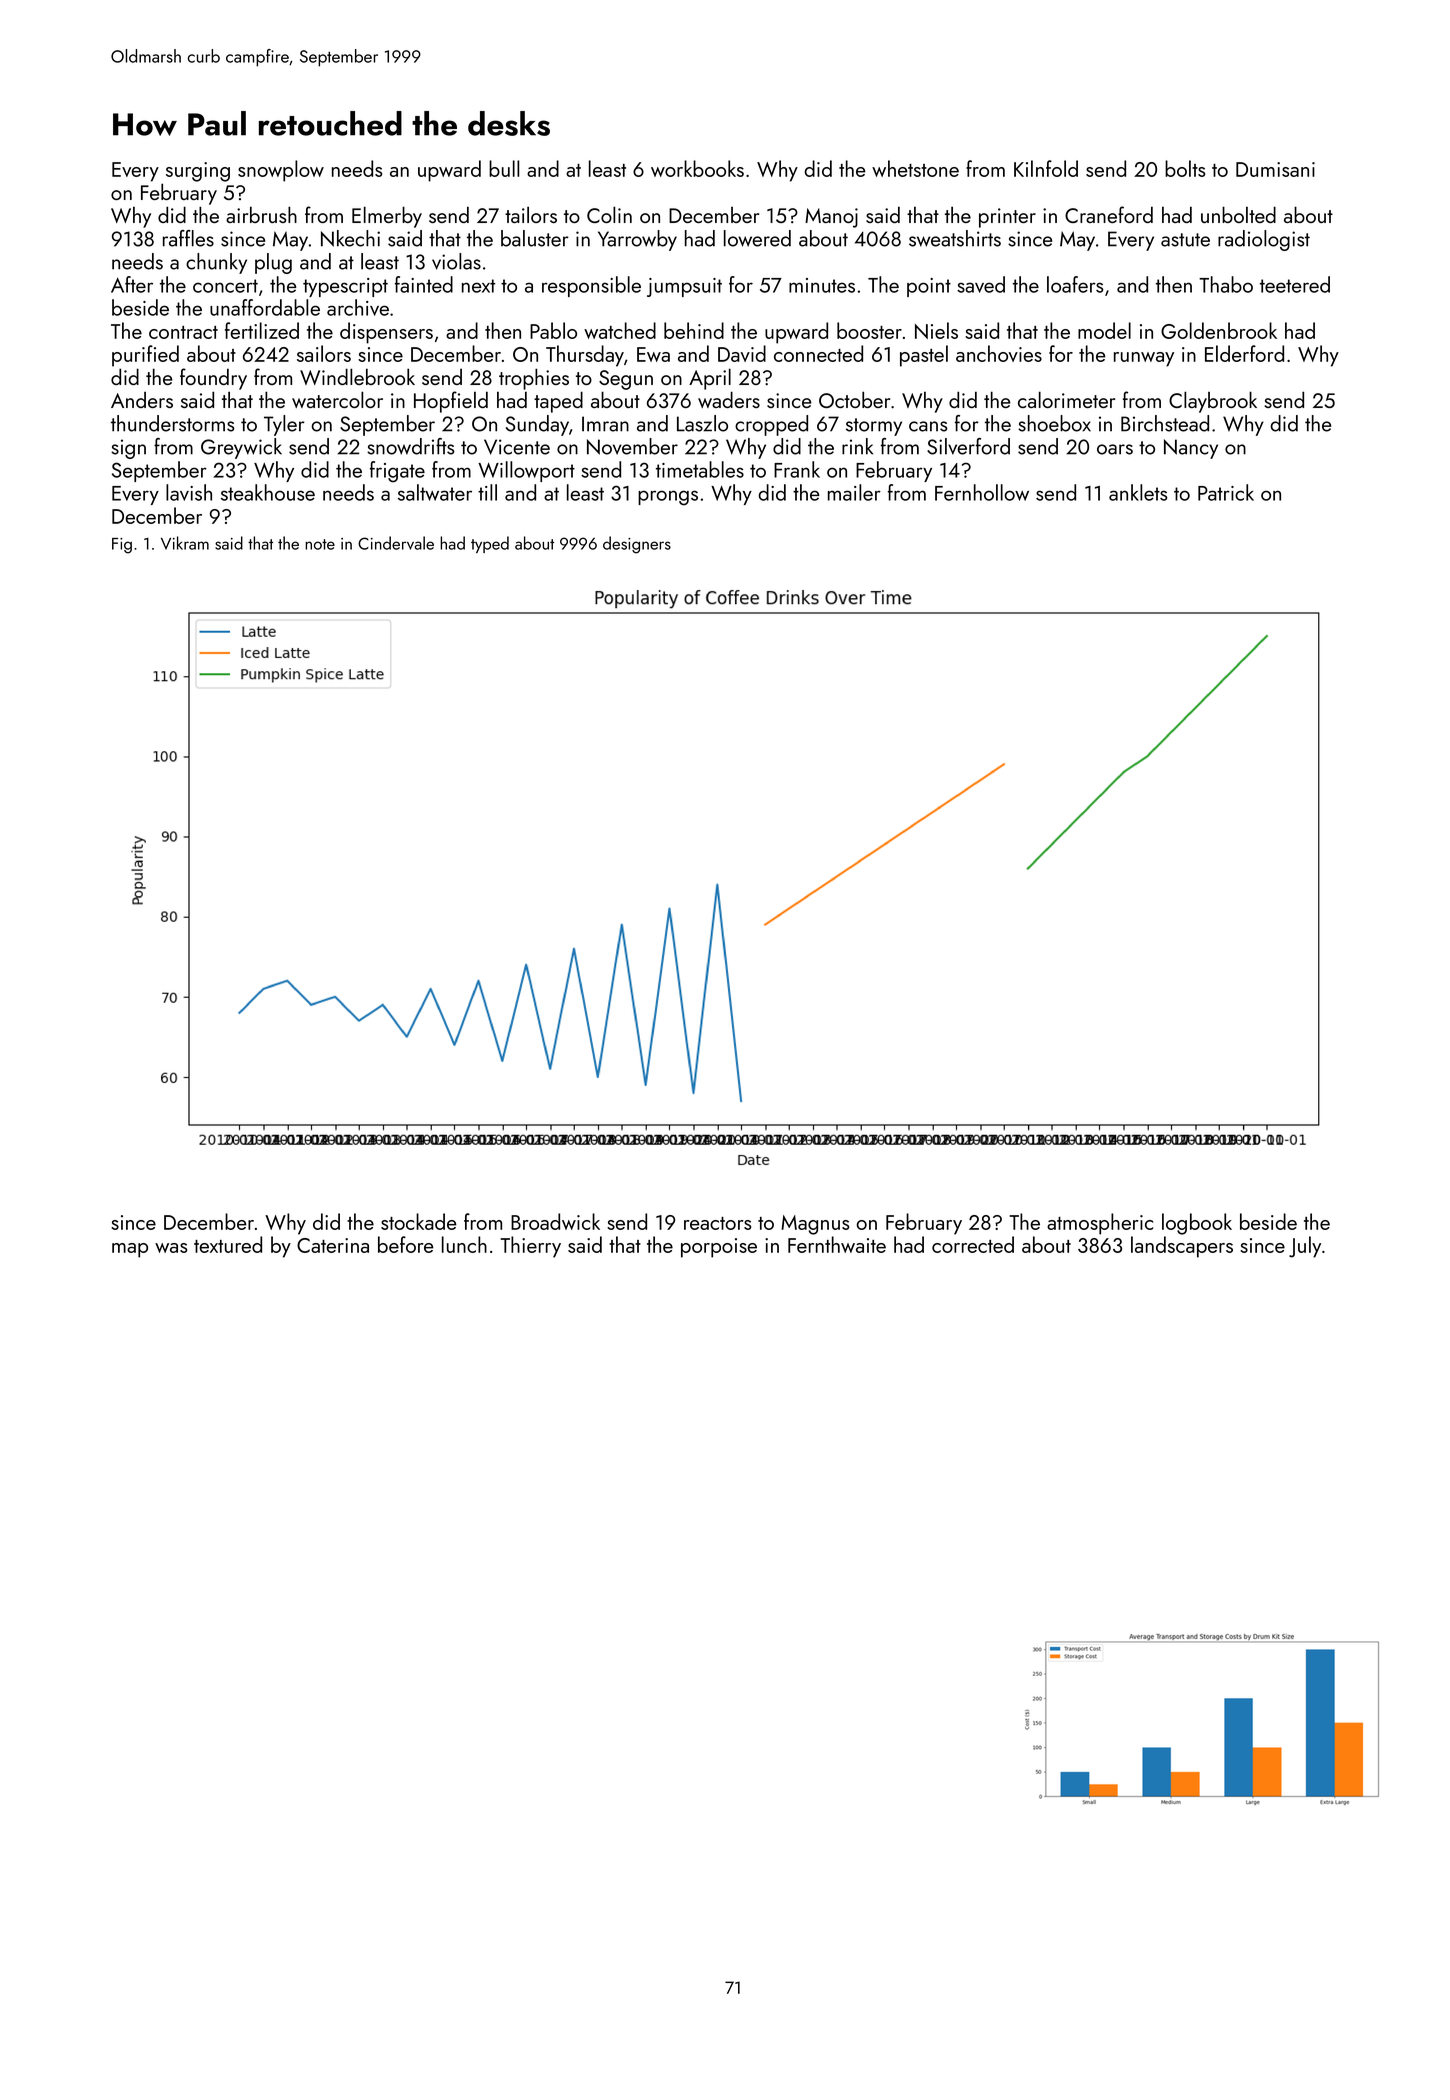 The height and width of the screenshot is (2100, 1450). Describe the element at coordinates (198, 172) in the screenshot. I see `surging` at that location.
